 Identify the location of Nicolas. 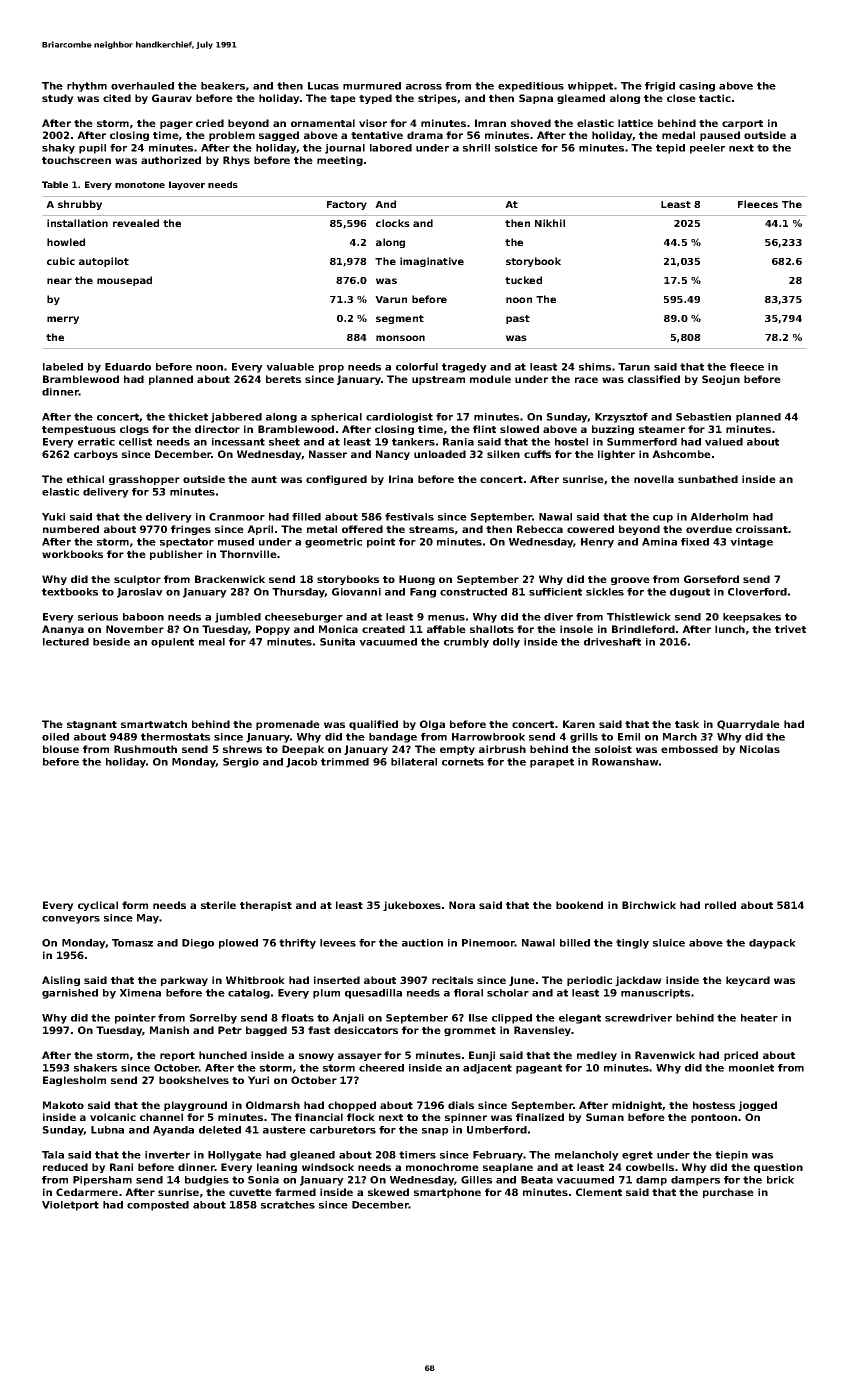
(760, 749).
